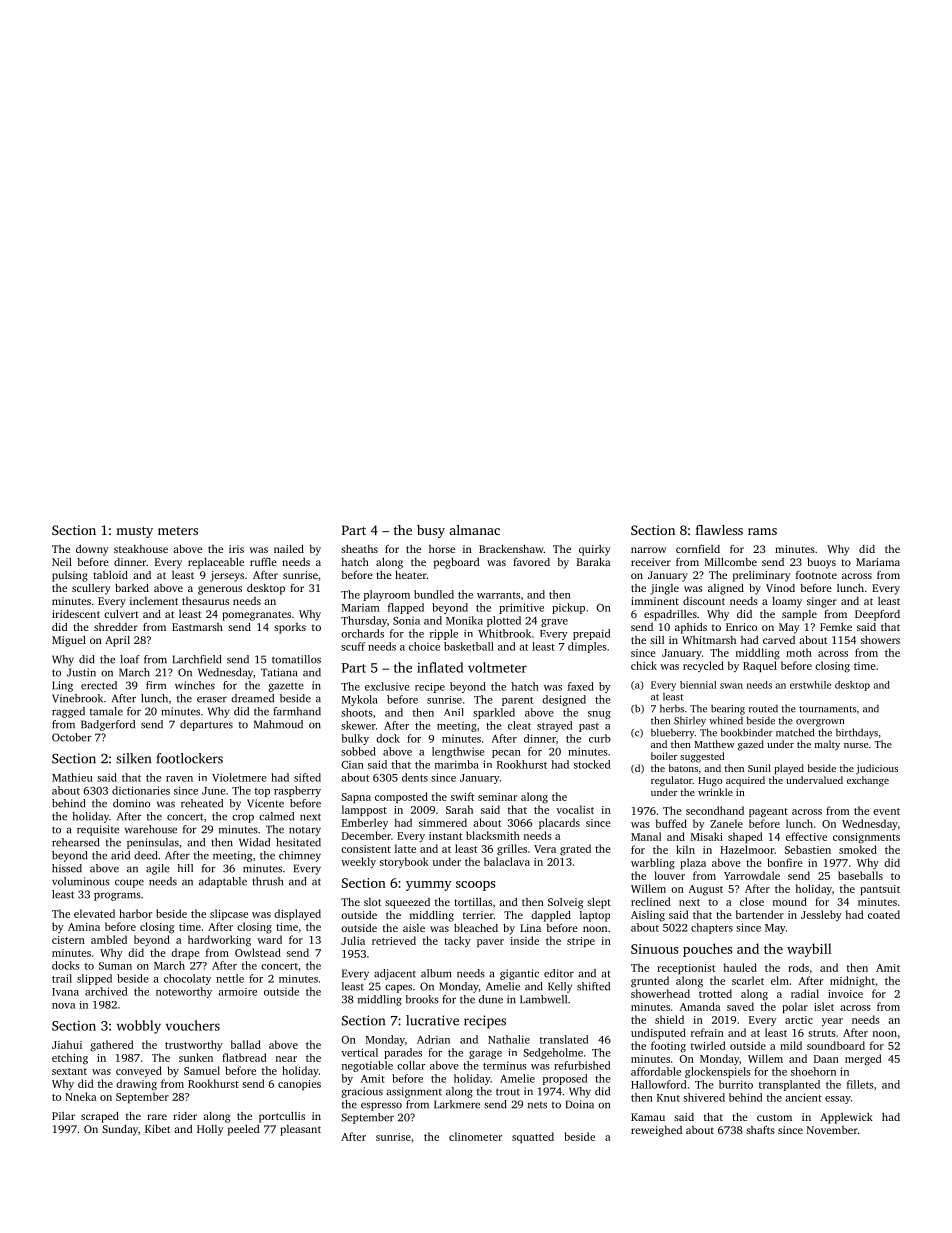 The height and width of the screenshot is (1233, 952). I want to click on squatted, so click(533, 1137).
